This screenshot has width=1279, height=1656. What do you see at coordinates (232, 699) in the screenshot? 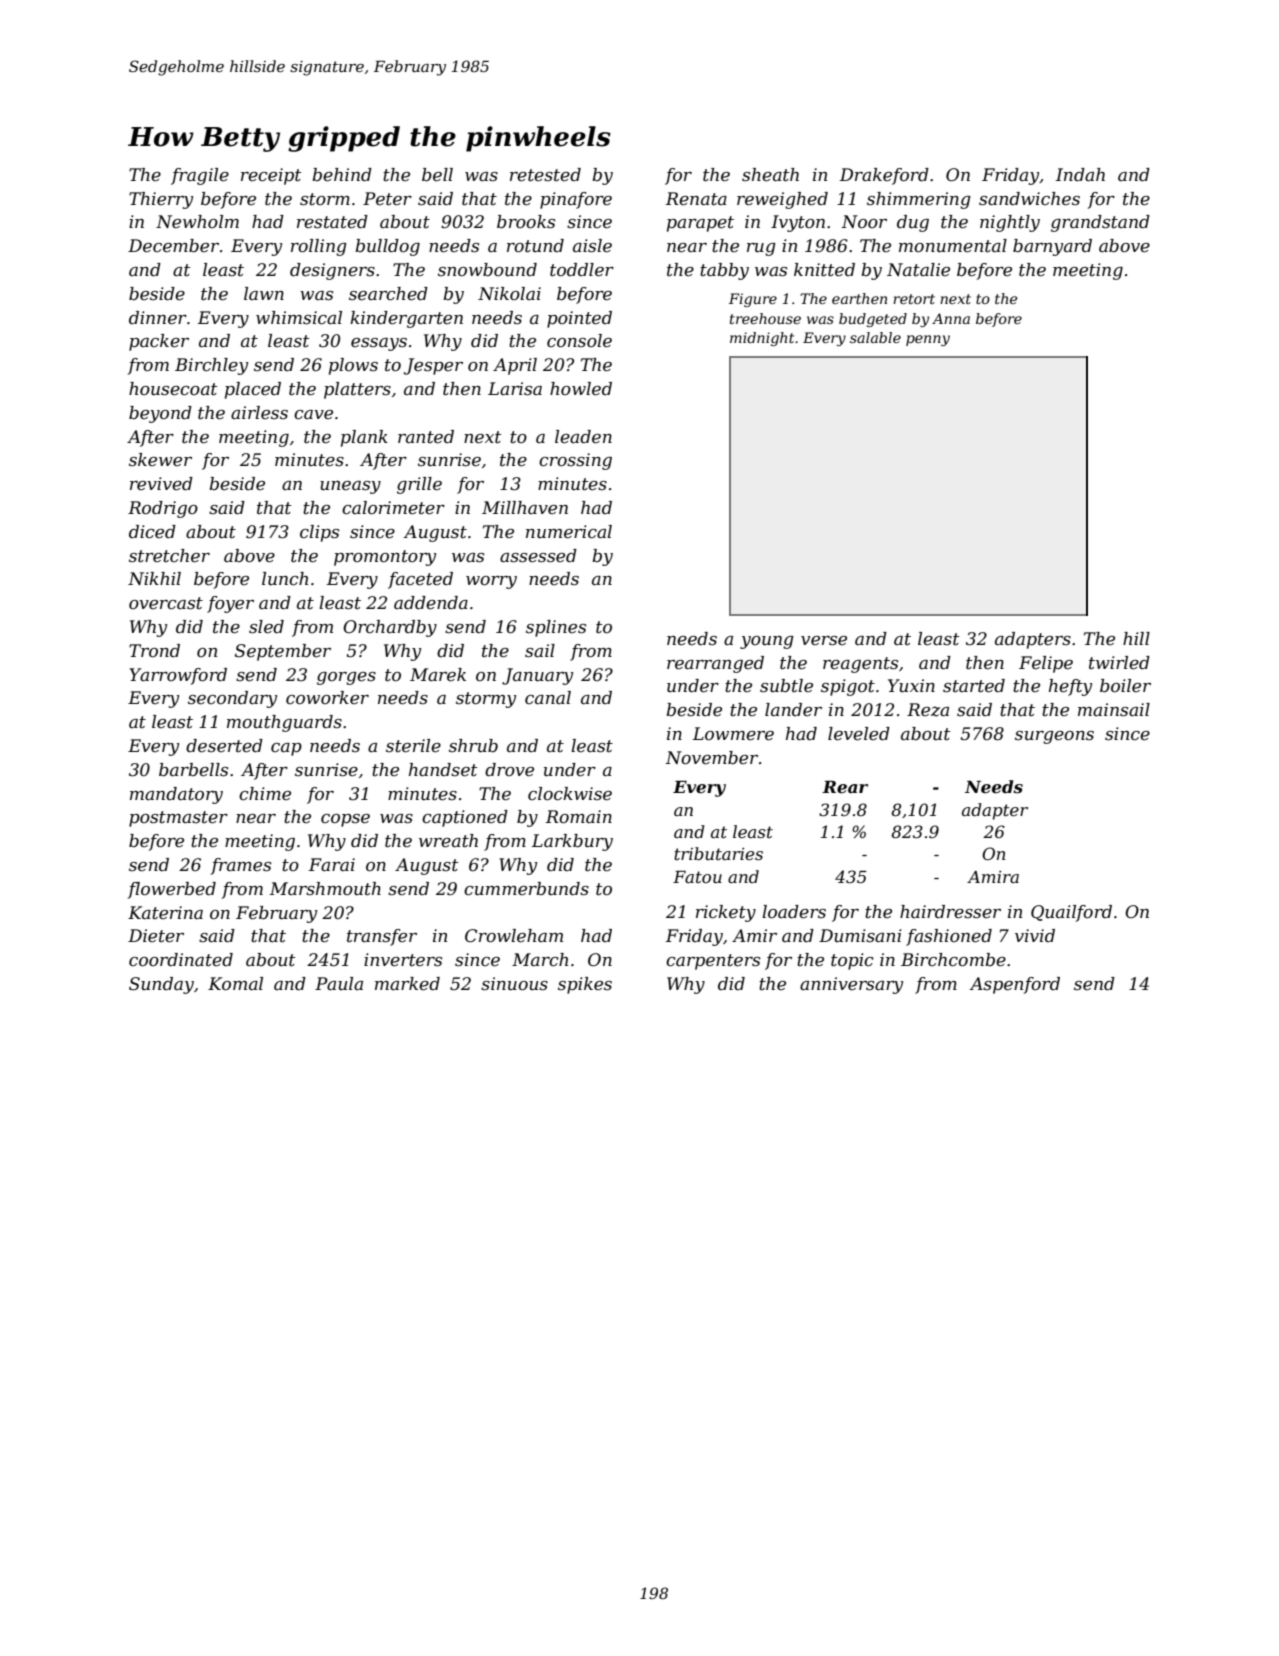
I see `secondary` at bounding box center [232, 699].
